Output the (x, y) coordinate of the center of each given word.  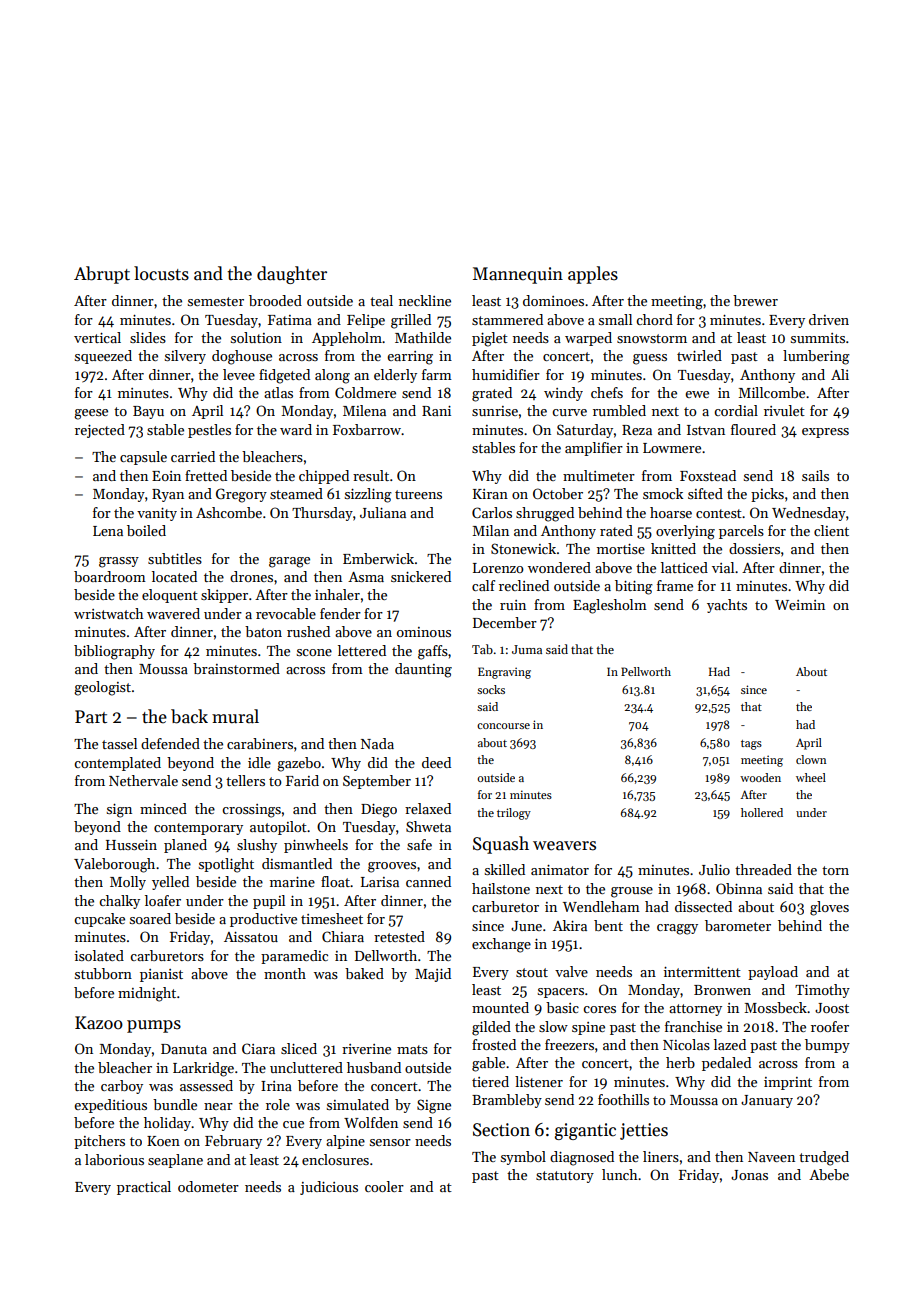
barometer (738, 925)
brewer (755, 300)
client (831, 530)
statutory (565, 1177)
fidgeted (284, 376)
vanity (157, 514)
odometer (208, 1186)
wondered (559, 567)
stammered (507, 319)
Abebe (829, 1174)
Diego (379, 811)
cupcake (99, 920)
